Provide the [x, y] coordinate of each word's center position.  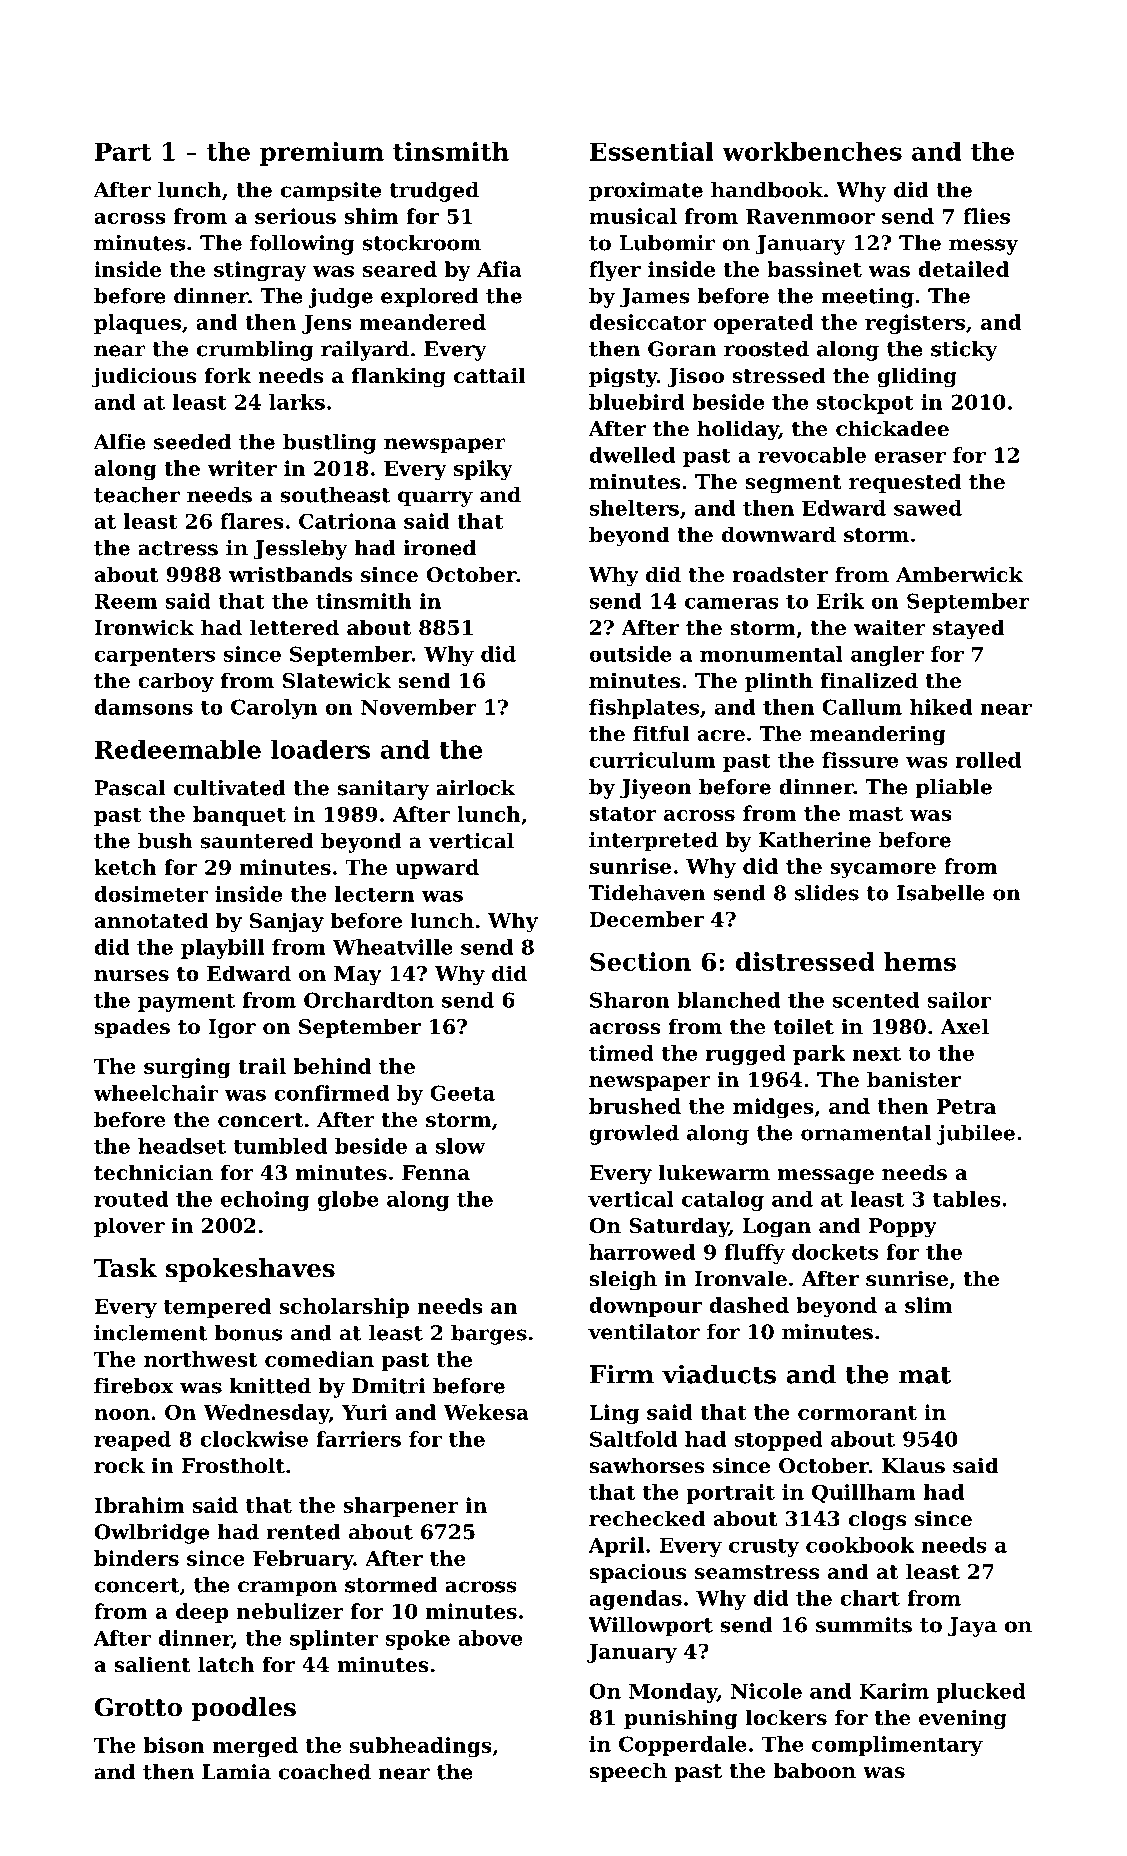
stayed [969, 629]
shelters [634, 508]
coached [325, 1772]
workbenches [812, 151]
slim [928, 1305]
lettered [294, 627]
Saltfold [633, 1439]
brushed [635, 1106]
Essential [652, 151]
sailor [959, 1000]
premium [322, 154]
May [357, 976]
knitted [270, 1386]
